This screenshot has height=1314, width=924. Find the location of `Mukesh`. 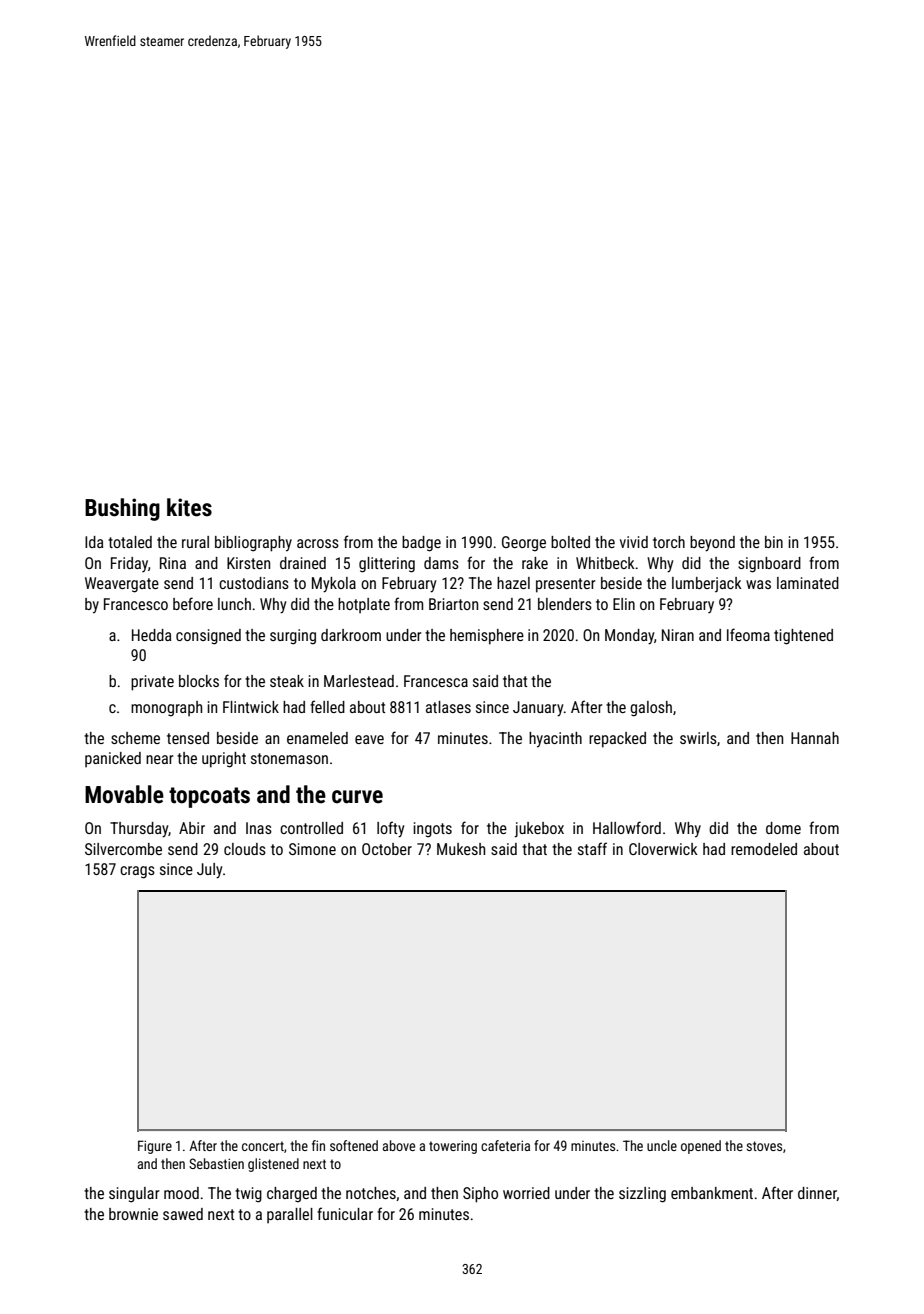

Mukesh is located at coordinates (461, 849).
